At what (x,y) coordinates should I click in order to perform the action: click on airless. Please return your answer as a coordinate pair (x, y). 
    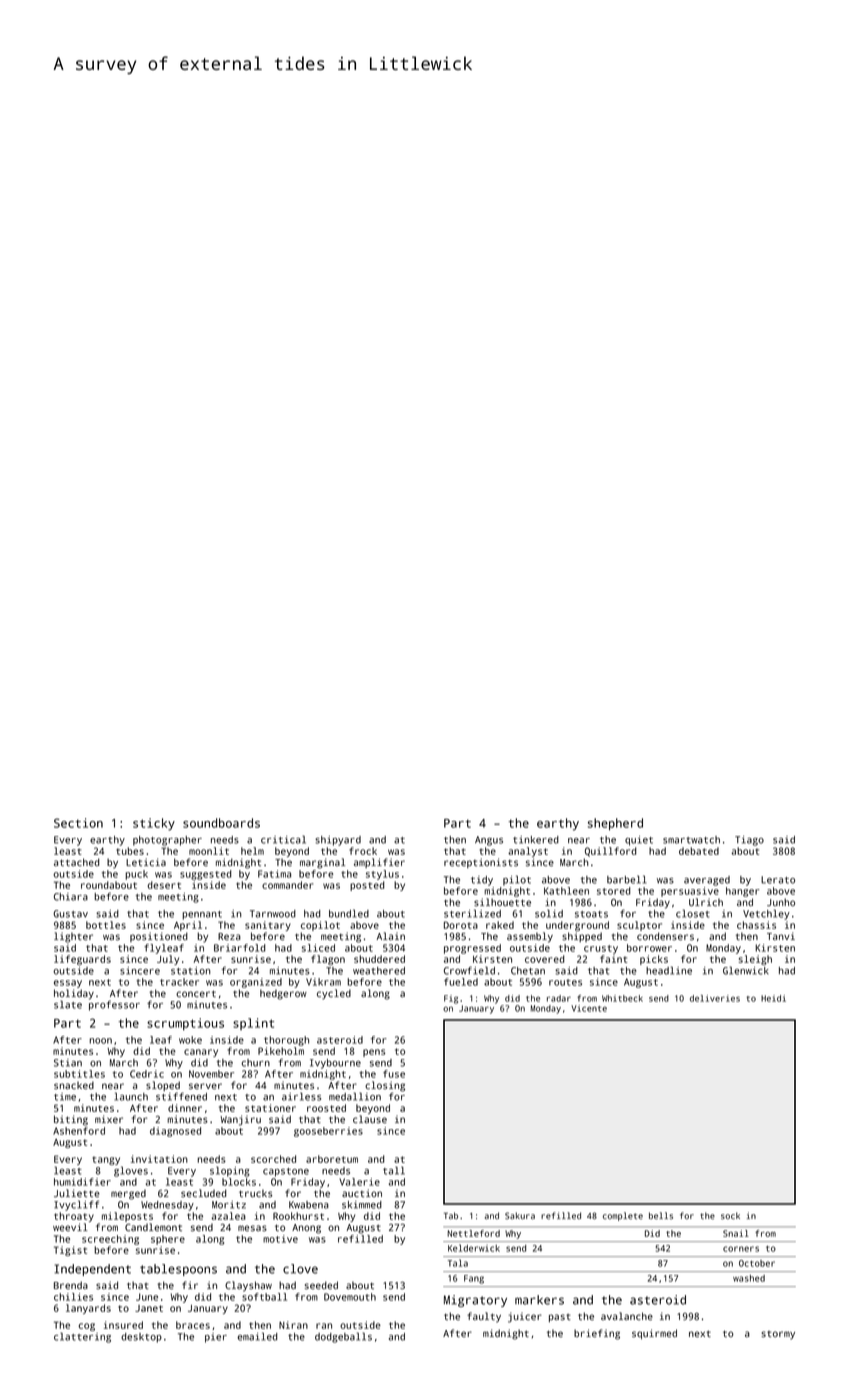
    Looking at the image, I should click on (301, 1096).
